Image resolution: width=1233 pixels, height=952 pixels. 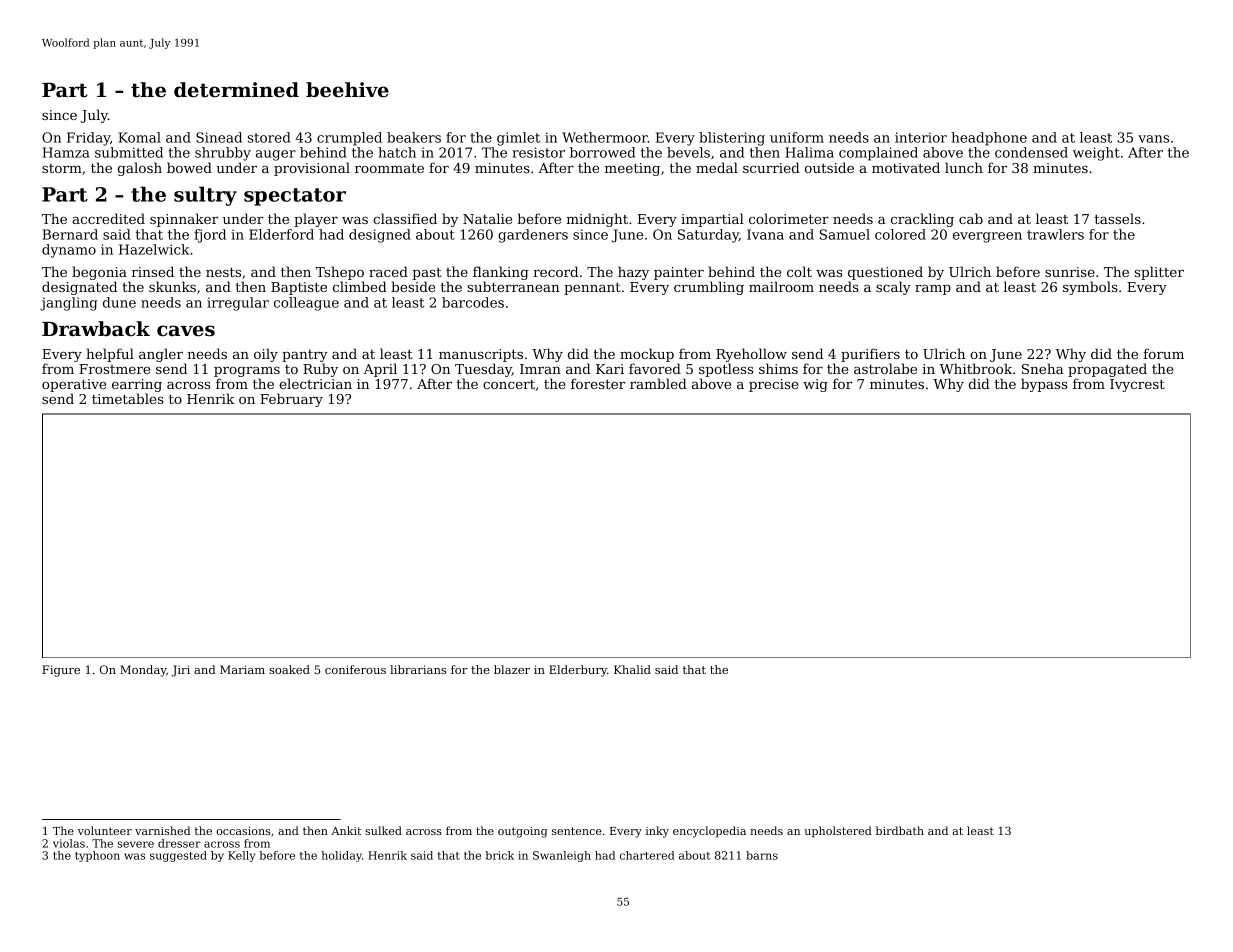 I want to click on volunteer, so click(x=105, y=830).
